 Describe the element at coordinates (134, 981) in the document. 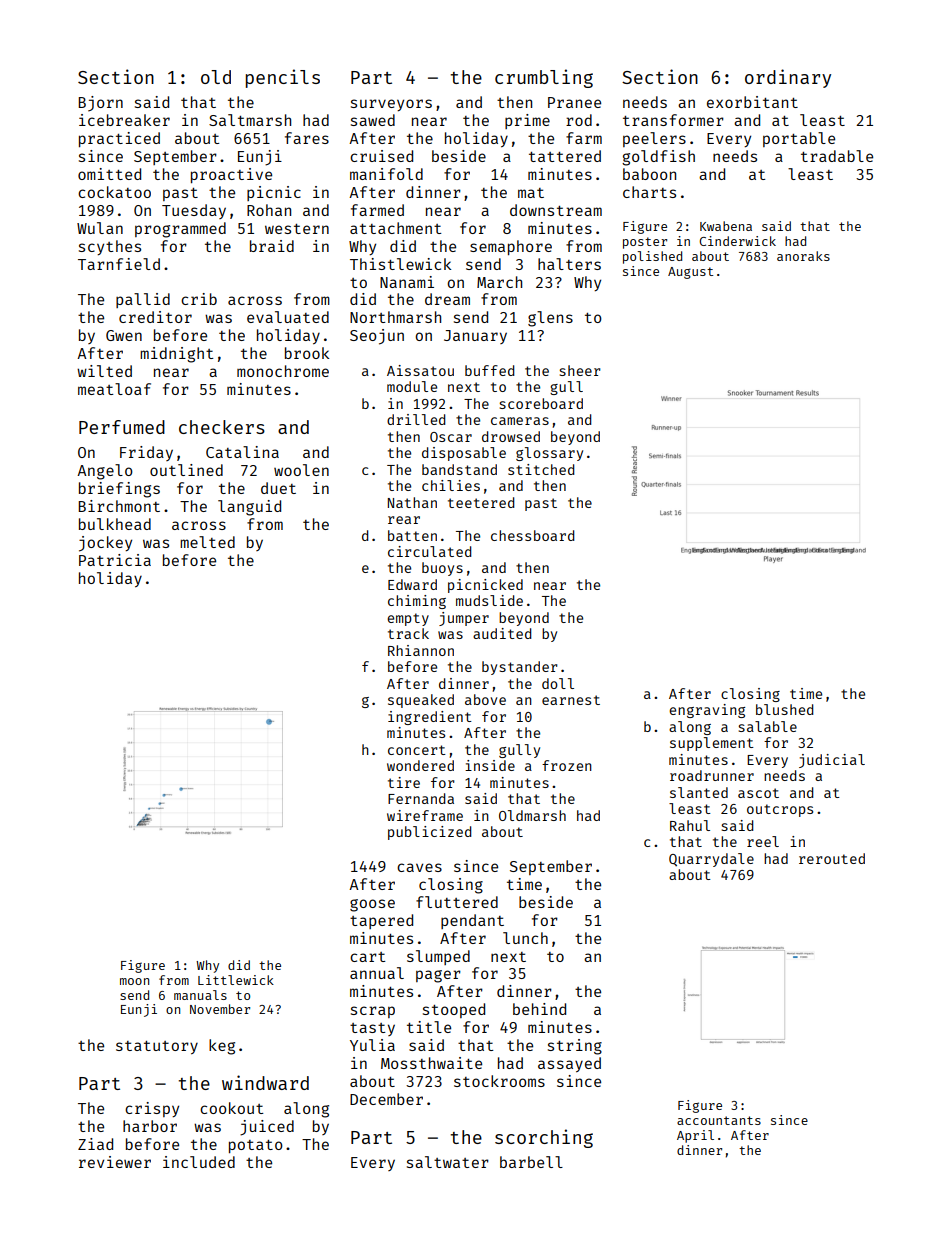

I see `moon` at that location.
